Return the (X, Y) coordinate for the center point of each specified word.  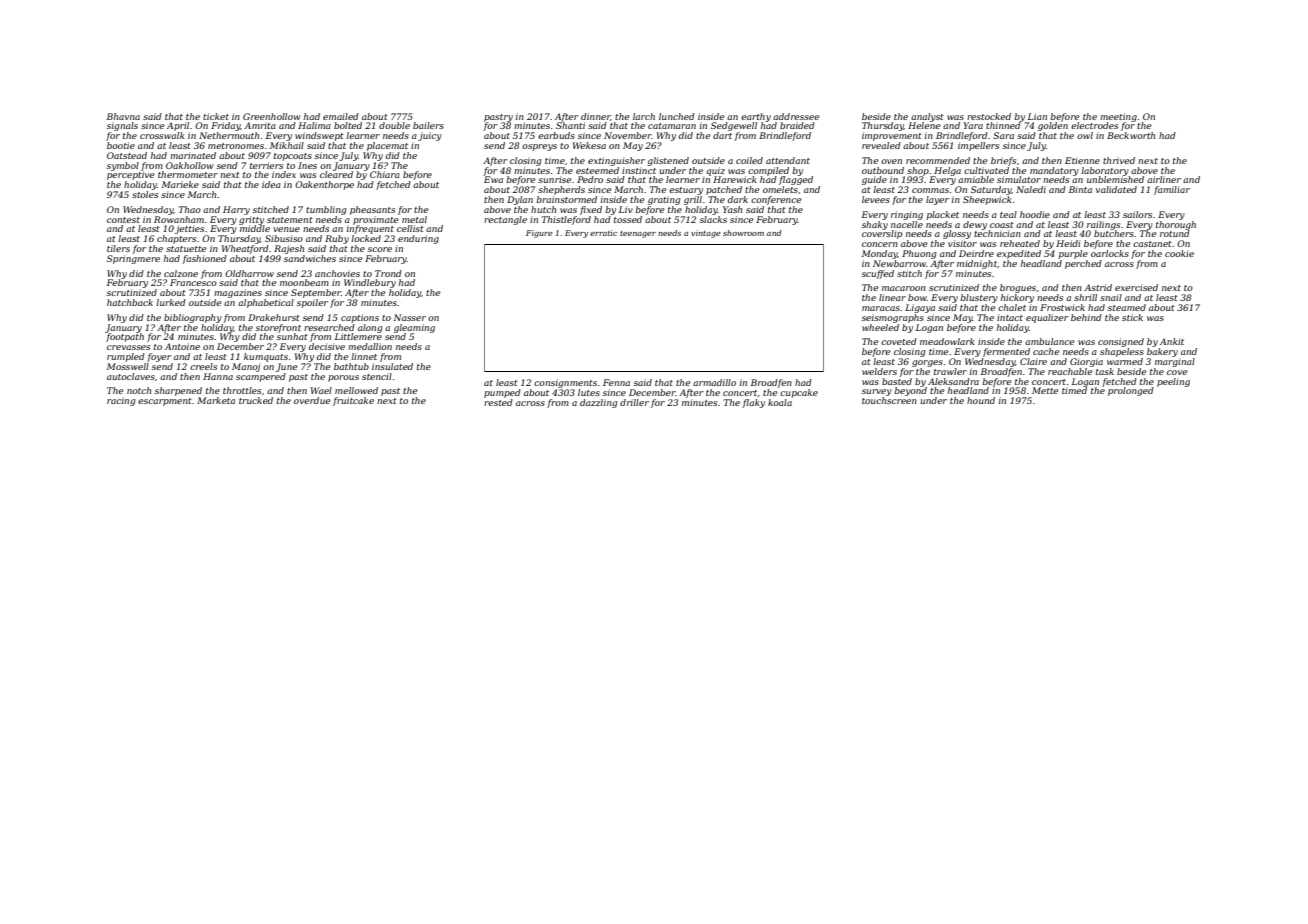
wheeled (880, 327)
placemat (387, 146)
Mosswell (128, 366)
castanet (1152, 244)
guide (874, 180)
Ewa (493, 179)
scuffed (878, 274)
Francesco (193, 282)
